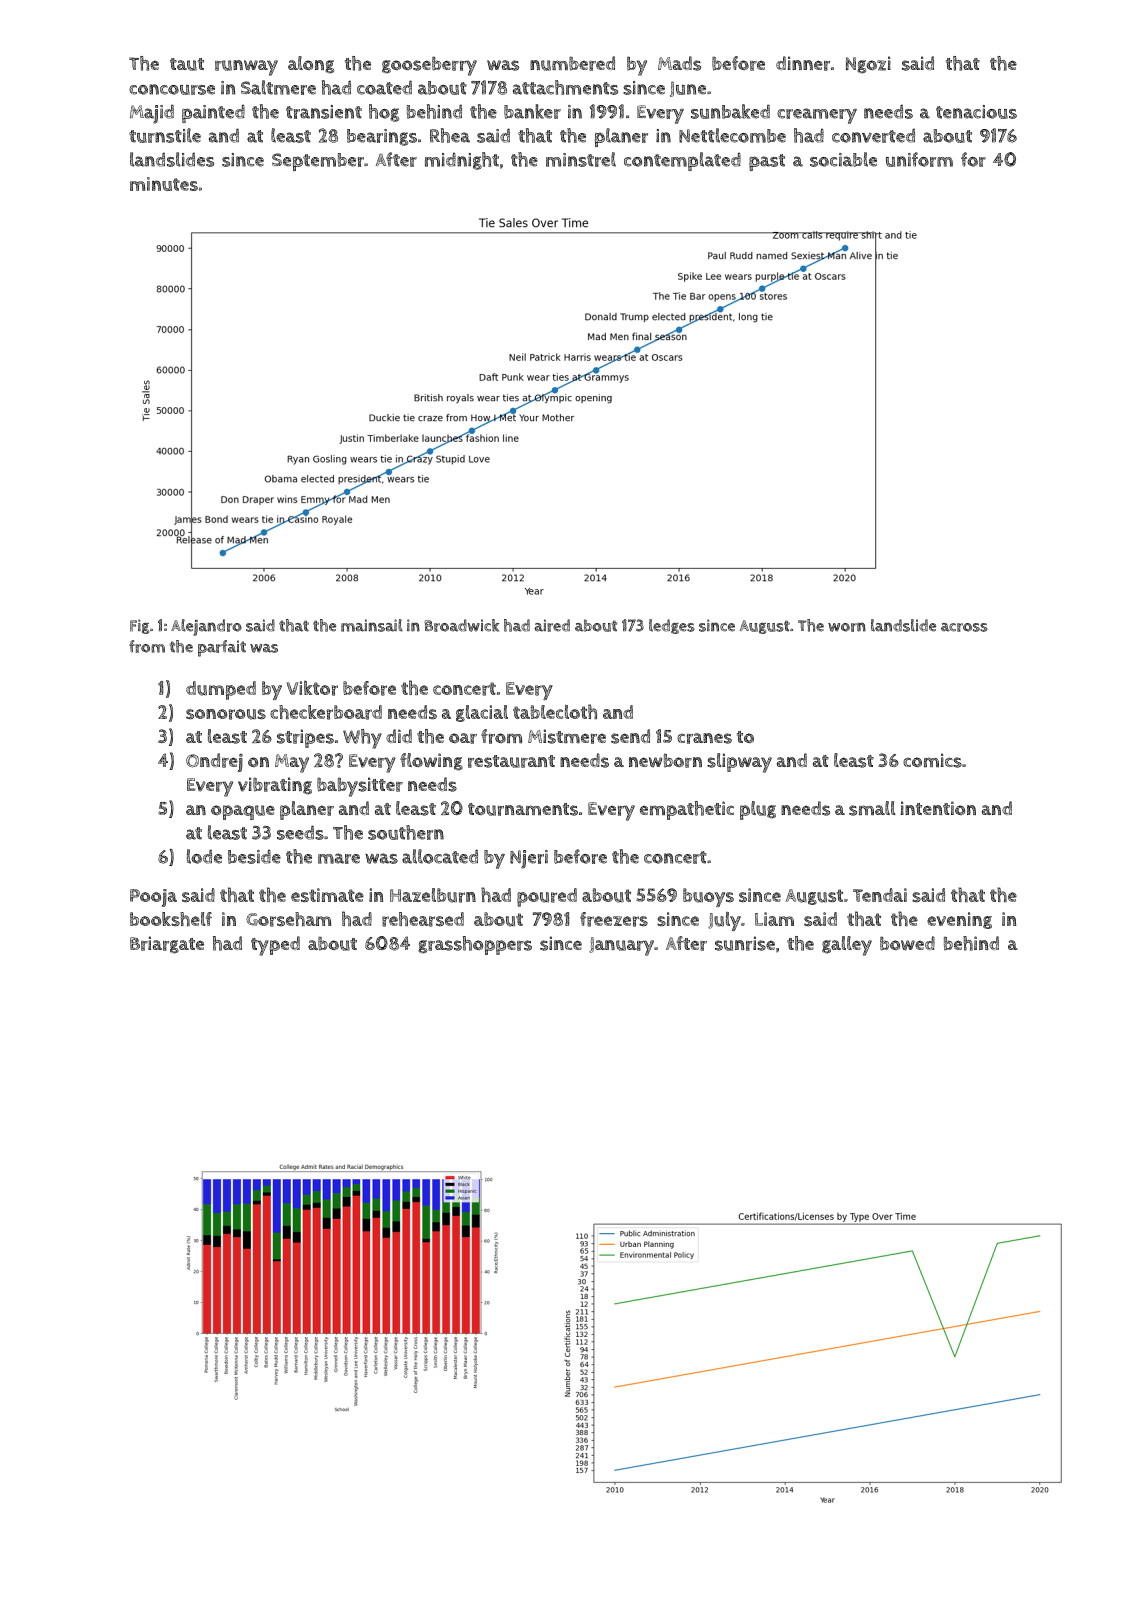  Describe the element at coordinates (423, 919) in the screenshot. I see `rehearsed` at that location.
